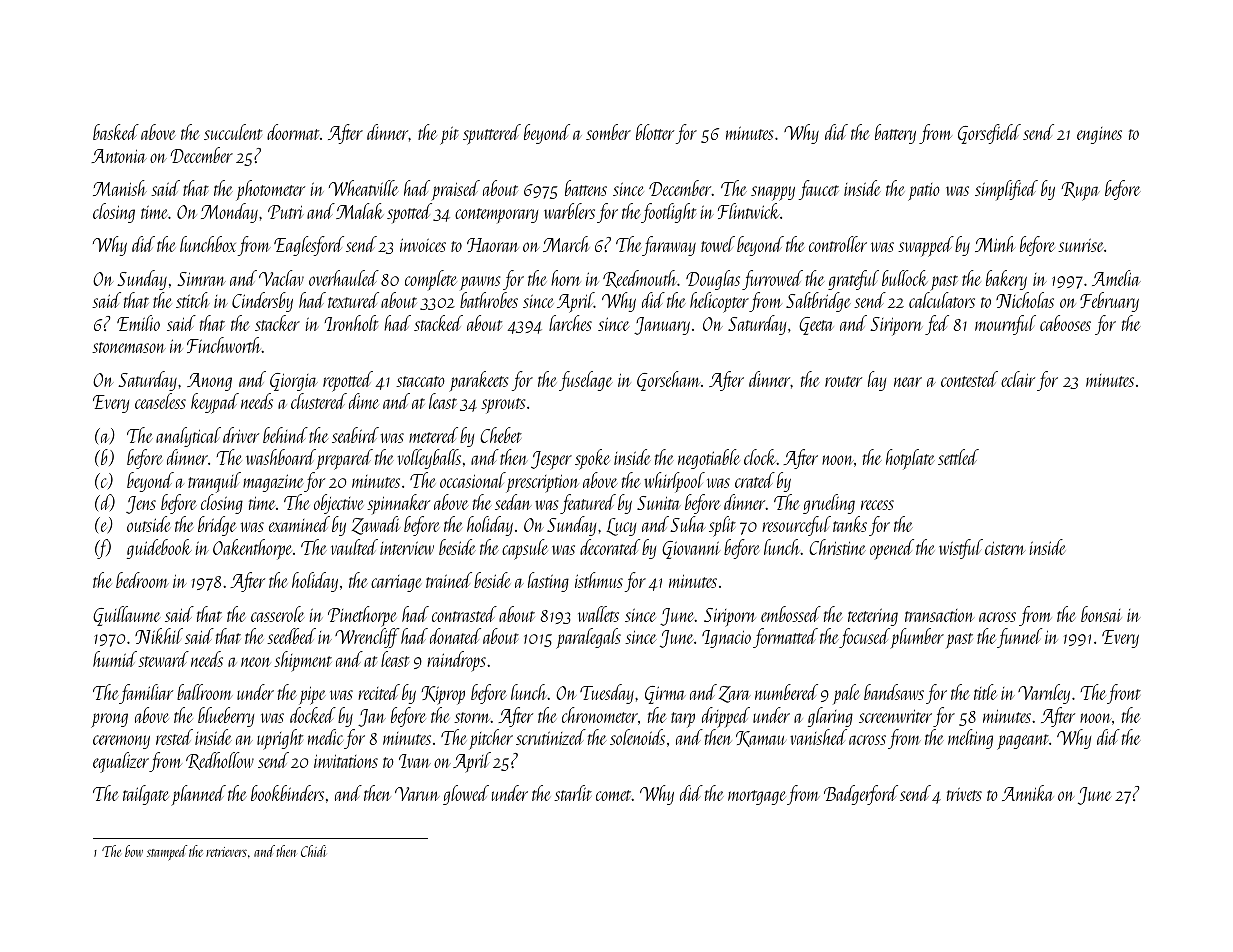 This screenshot has height=952, width=1233. I want to click on teetering, so click(873, 617).
